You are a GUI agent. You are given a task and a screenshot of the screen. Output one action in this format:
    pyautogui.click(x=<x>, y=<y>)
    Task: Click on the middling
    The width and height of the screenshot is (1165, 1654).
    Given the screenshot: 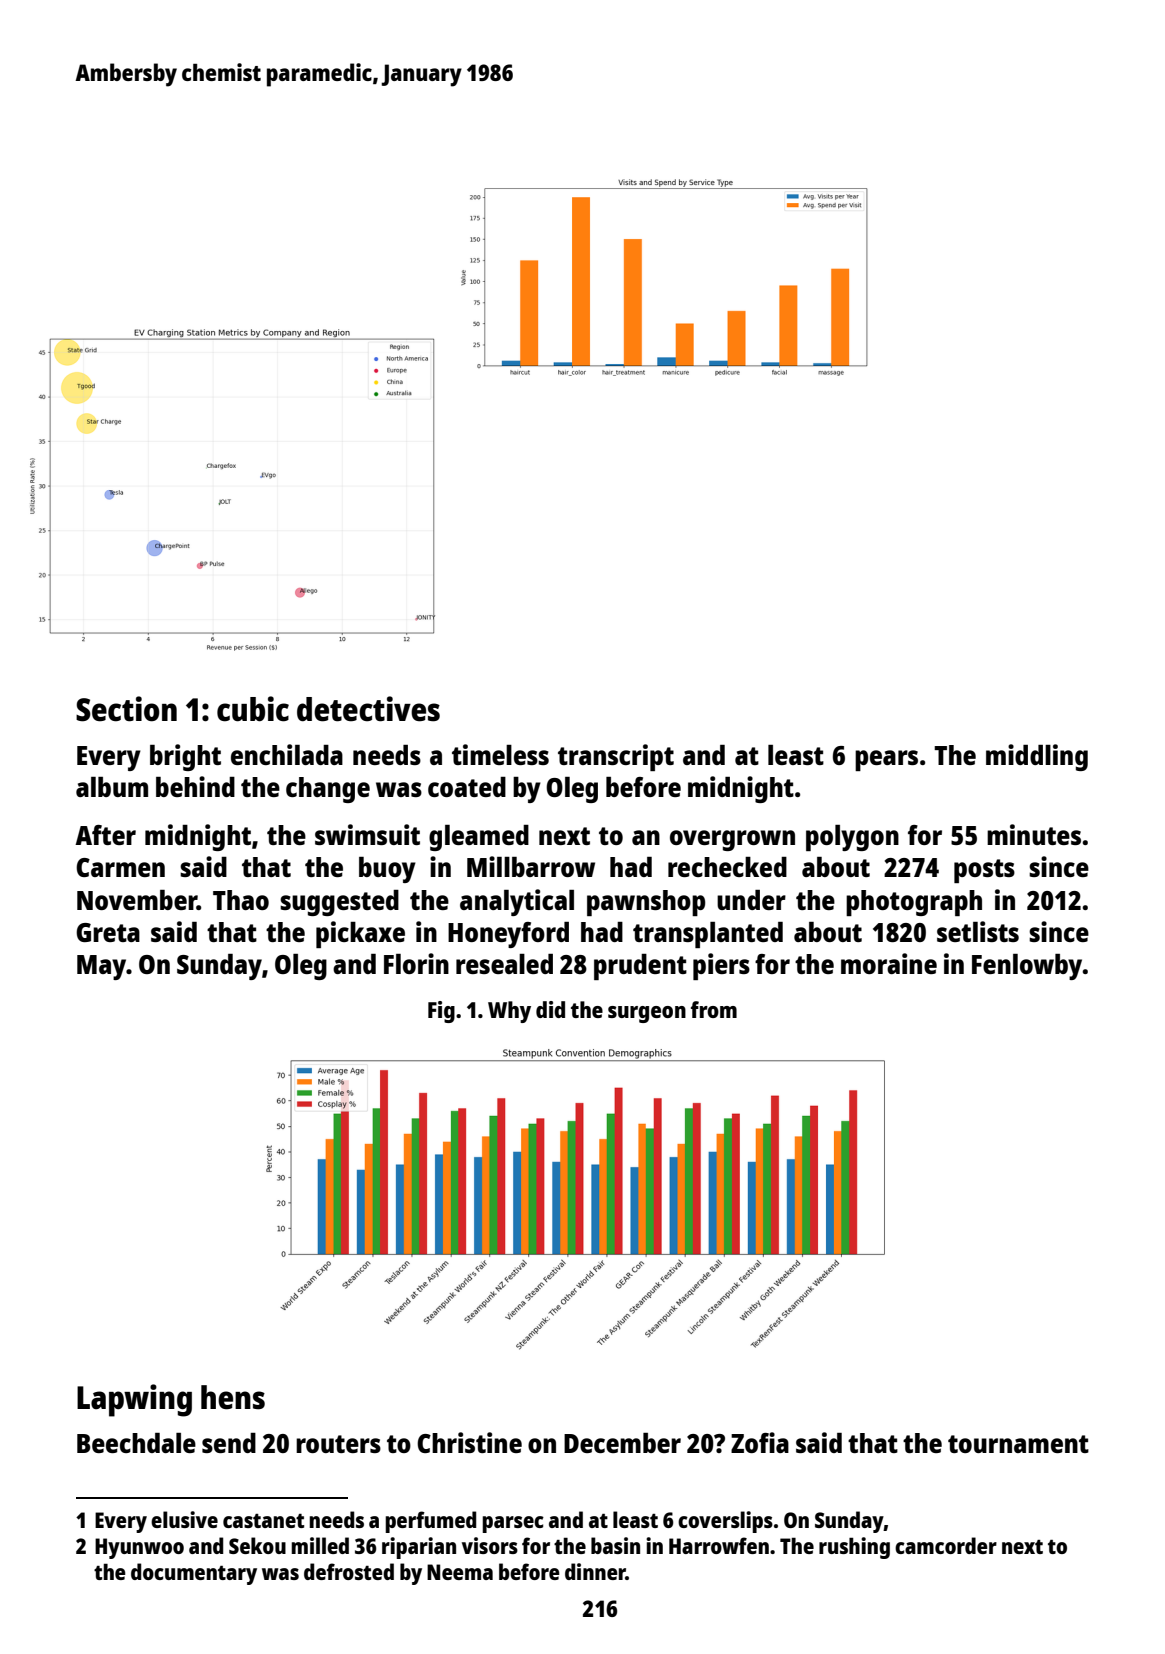 What is the action you would take?
    pyautogui.click(x=1037, y=757)
